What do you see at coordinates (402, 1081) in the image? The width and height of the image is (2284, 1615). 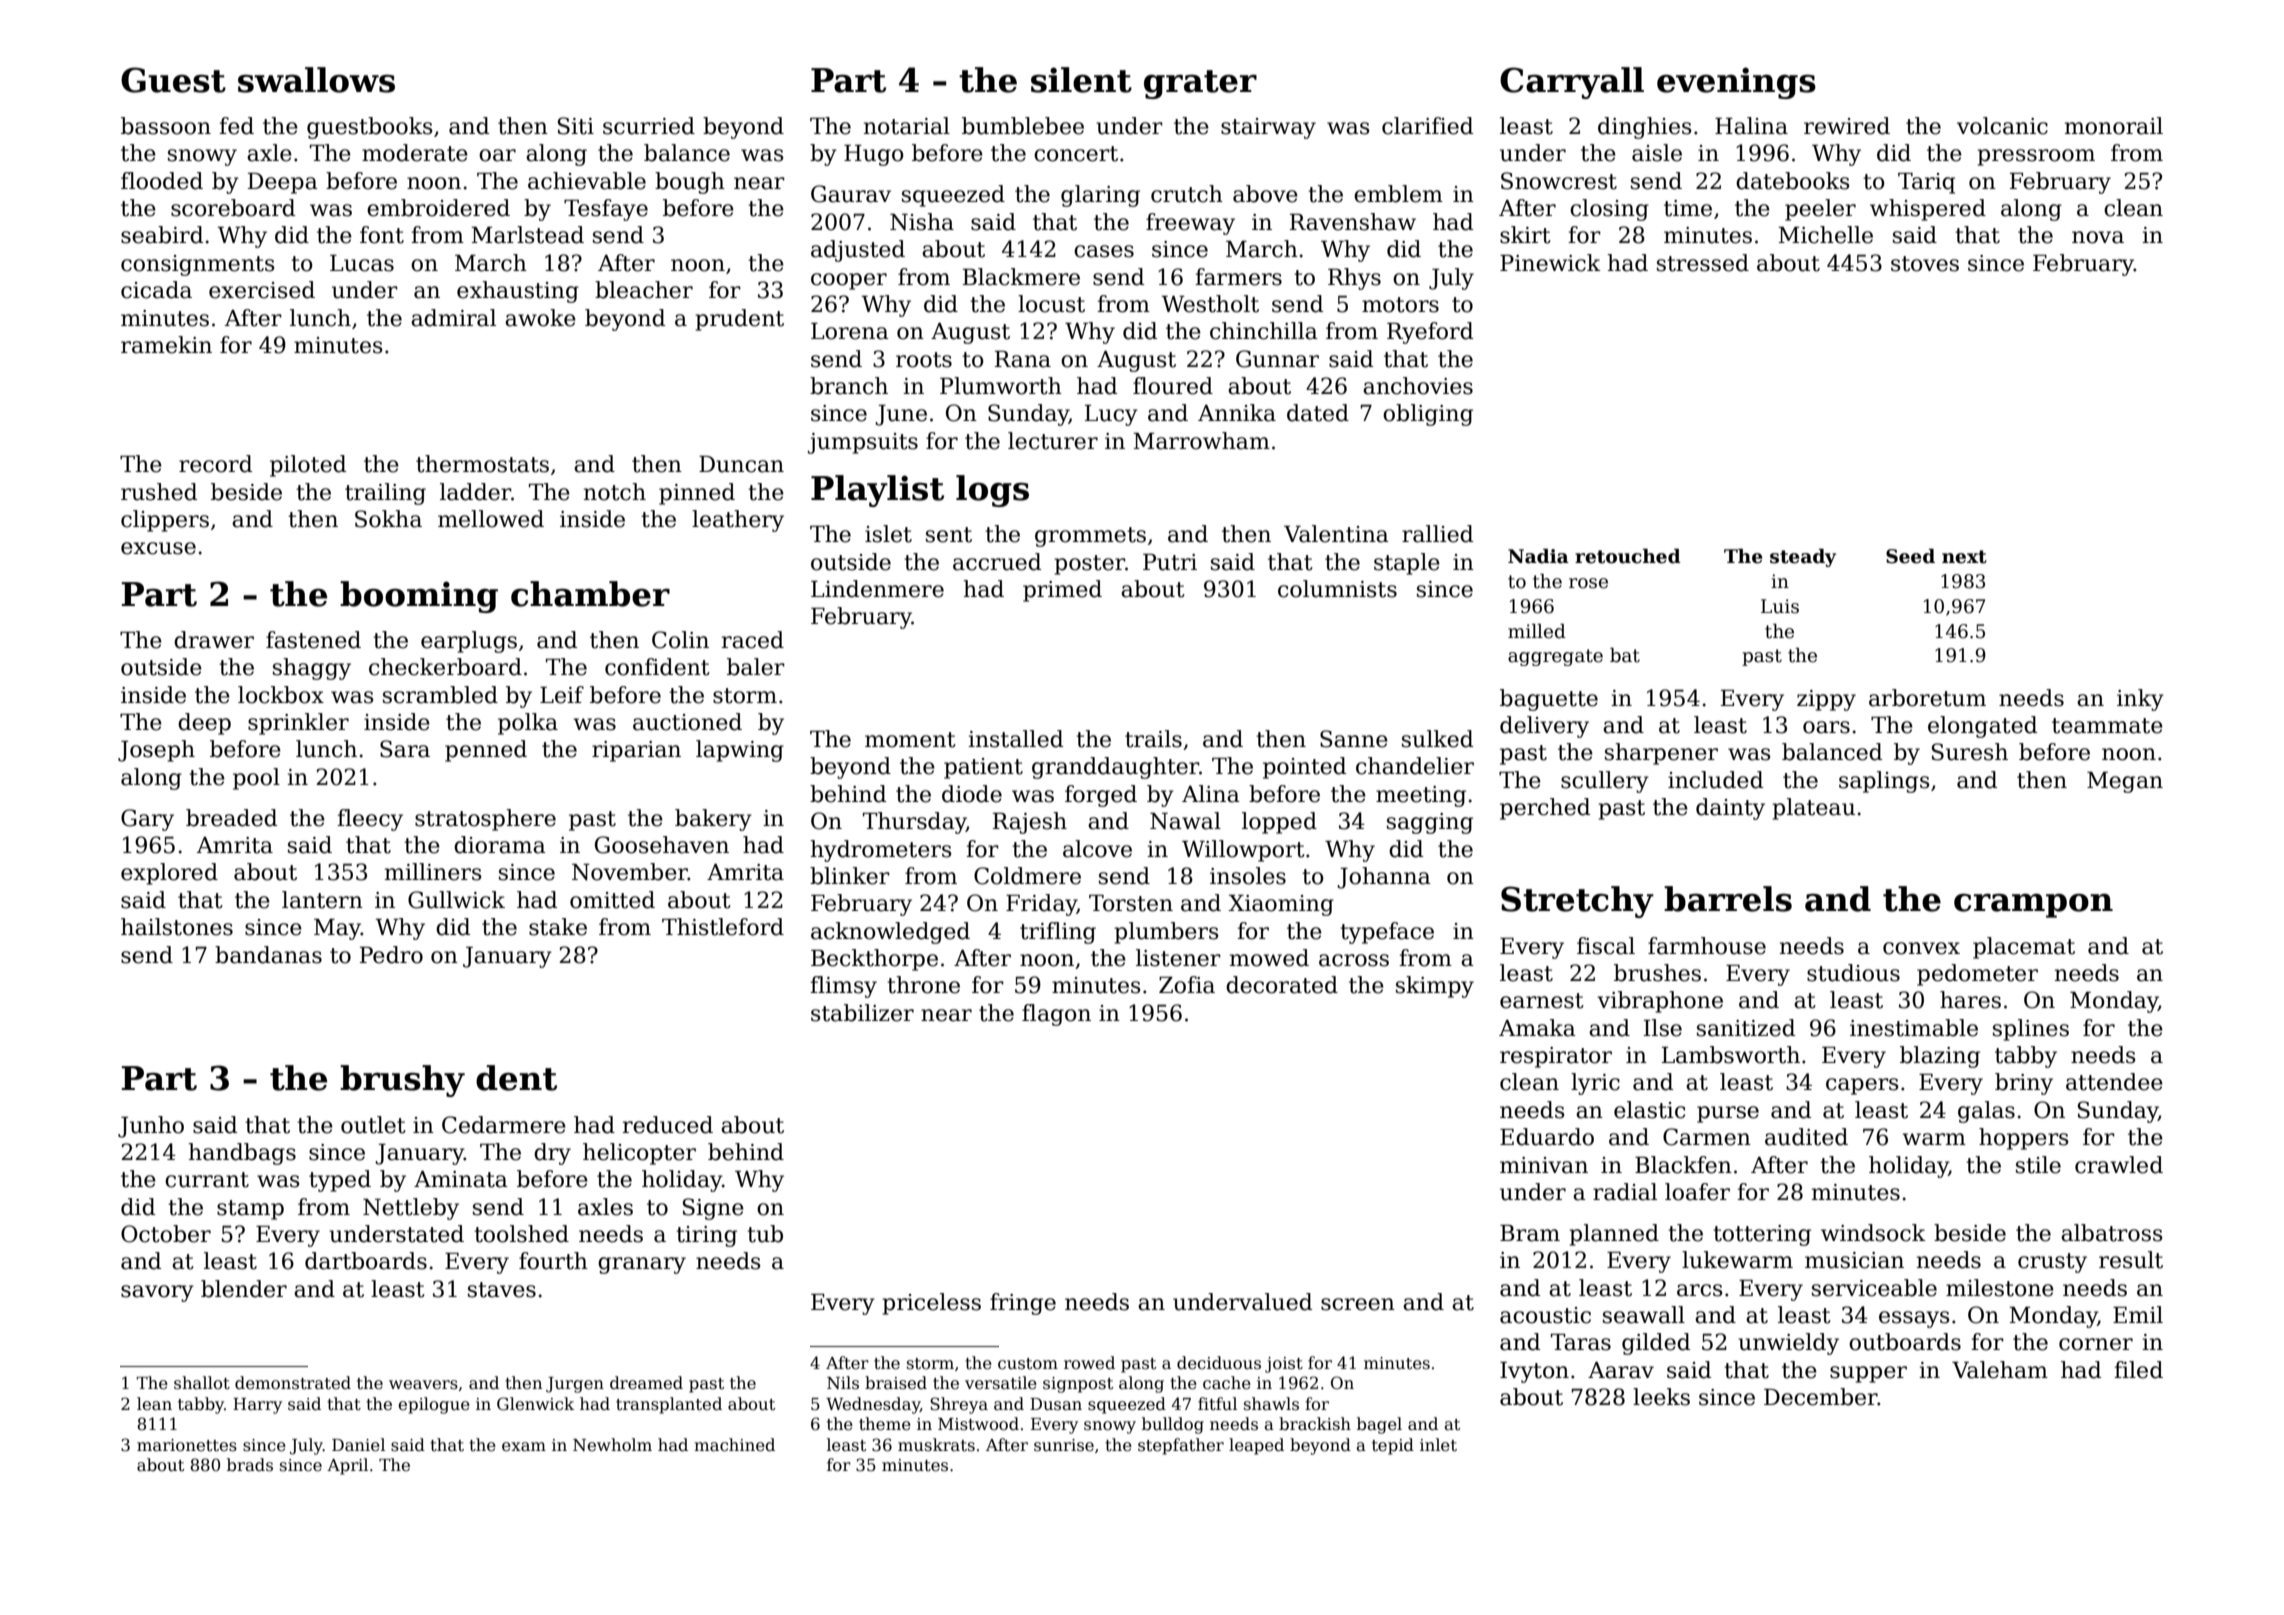 I see `brushy` at bounding box center [402, 1081].
